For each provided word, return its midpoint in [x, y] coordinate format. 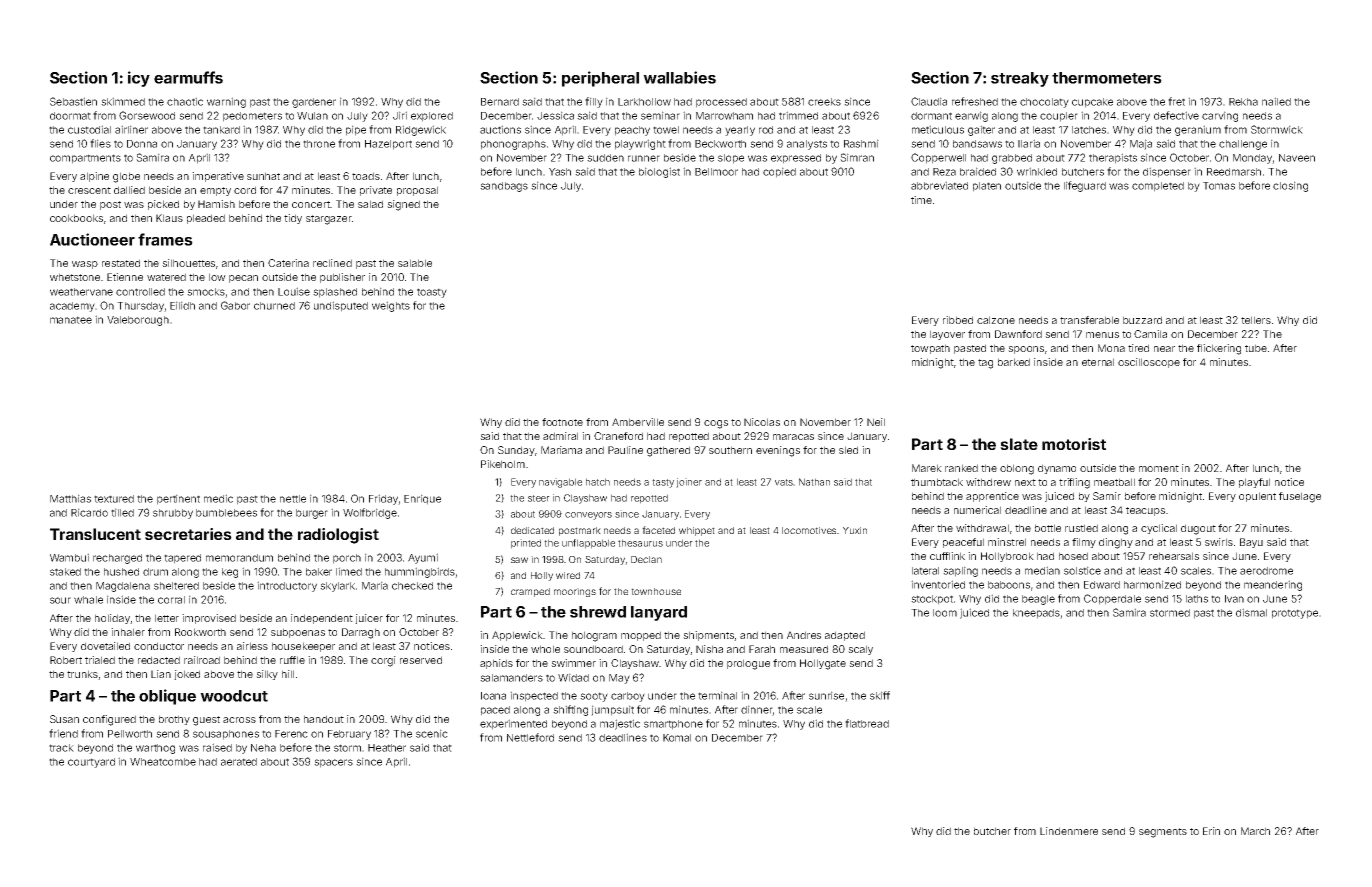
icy [139, 79]
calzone [996, 320]
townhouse [656, 591]
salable [415, 263]
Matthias [70, 498]
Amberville [638, 422]
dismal [1251, 612]
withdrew [988, 482]
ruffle [292, 660]
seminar [660, 115]
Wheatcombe [163, 762]
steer [539, 498]
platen [987, 187]
